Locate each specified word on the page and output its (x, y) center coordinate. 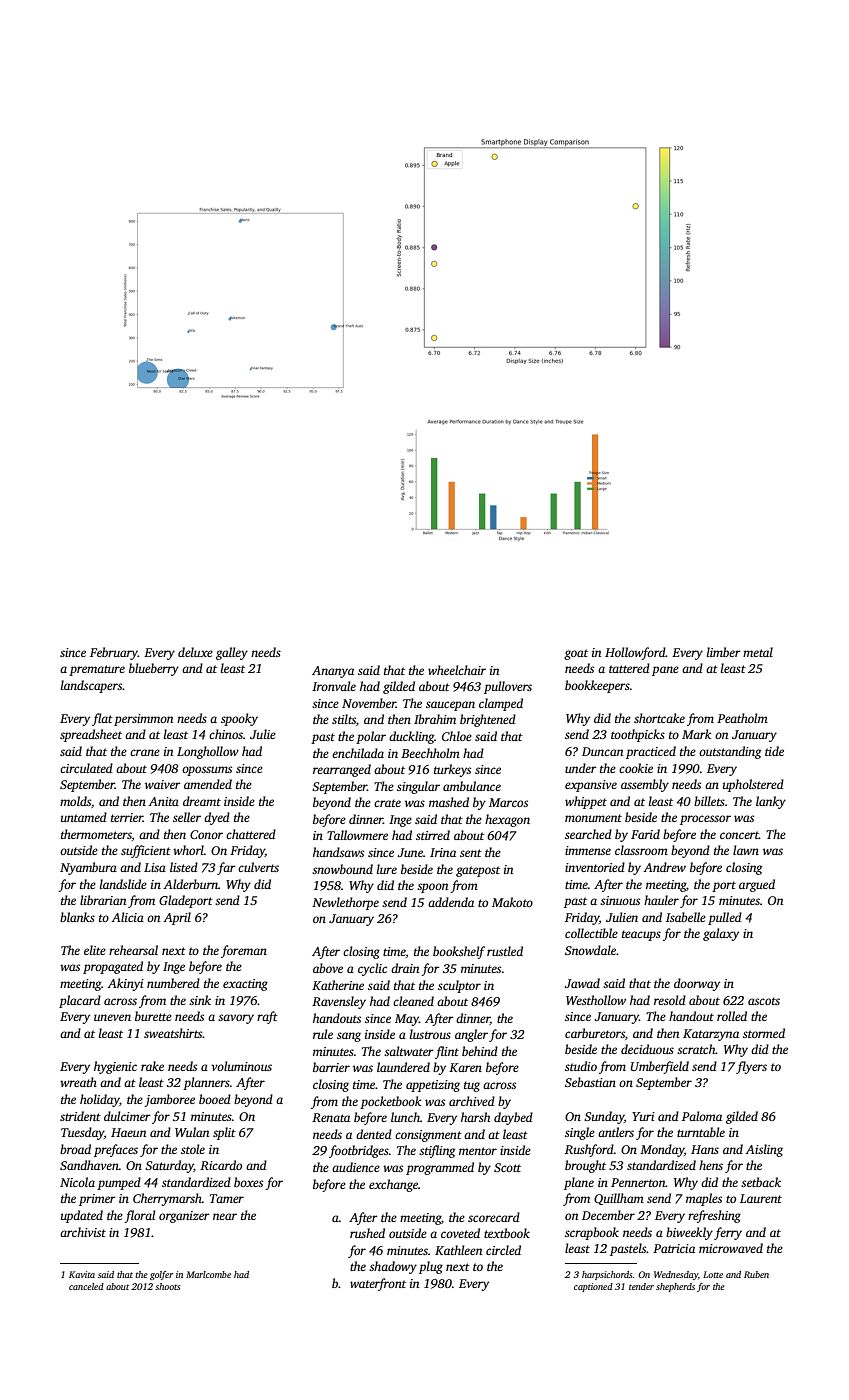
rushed (367, 1233)
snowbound (342, 869)
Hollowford (635, 653)
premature (97, 670)
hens (711, 1165)
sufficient (146, 851)
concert (739, 835)
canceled (86, 1286)
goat (576, 654)
